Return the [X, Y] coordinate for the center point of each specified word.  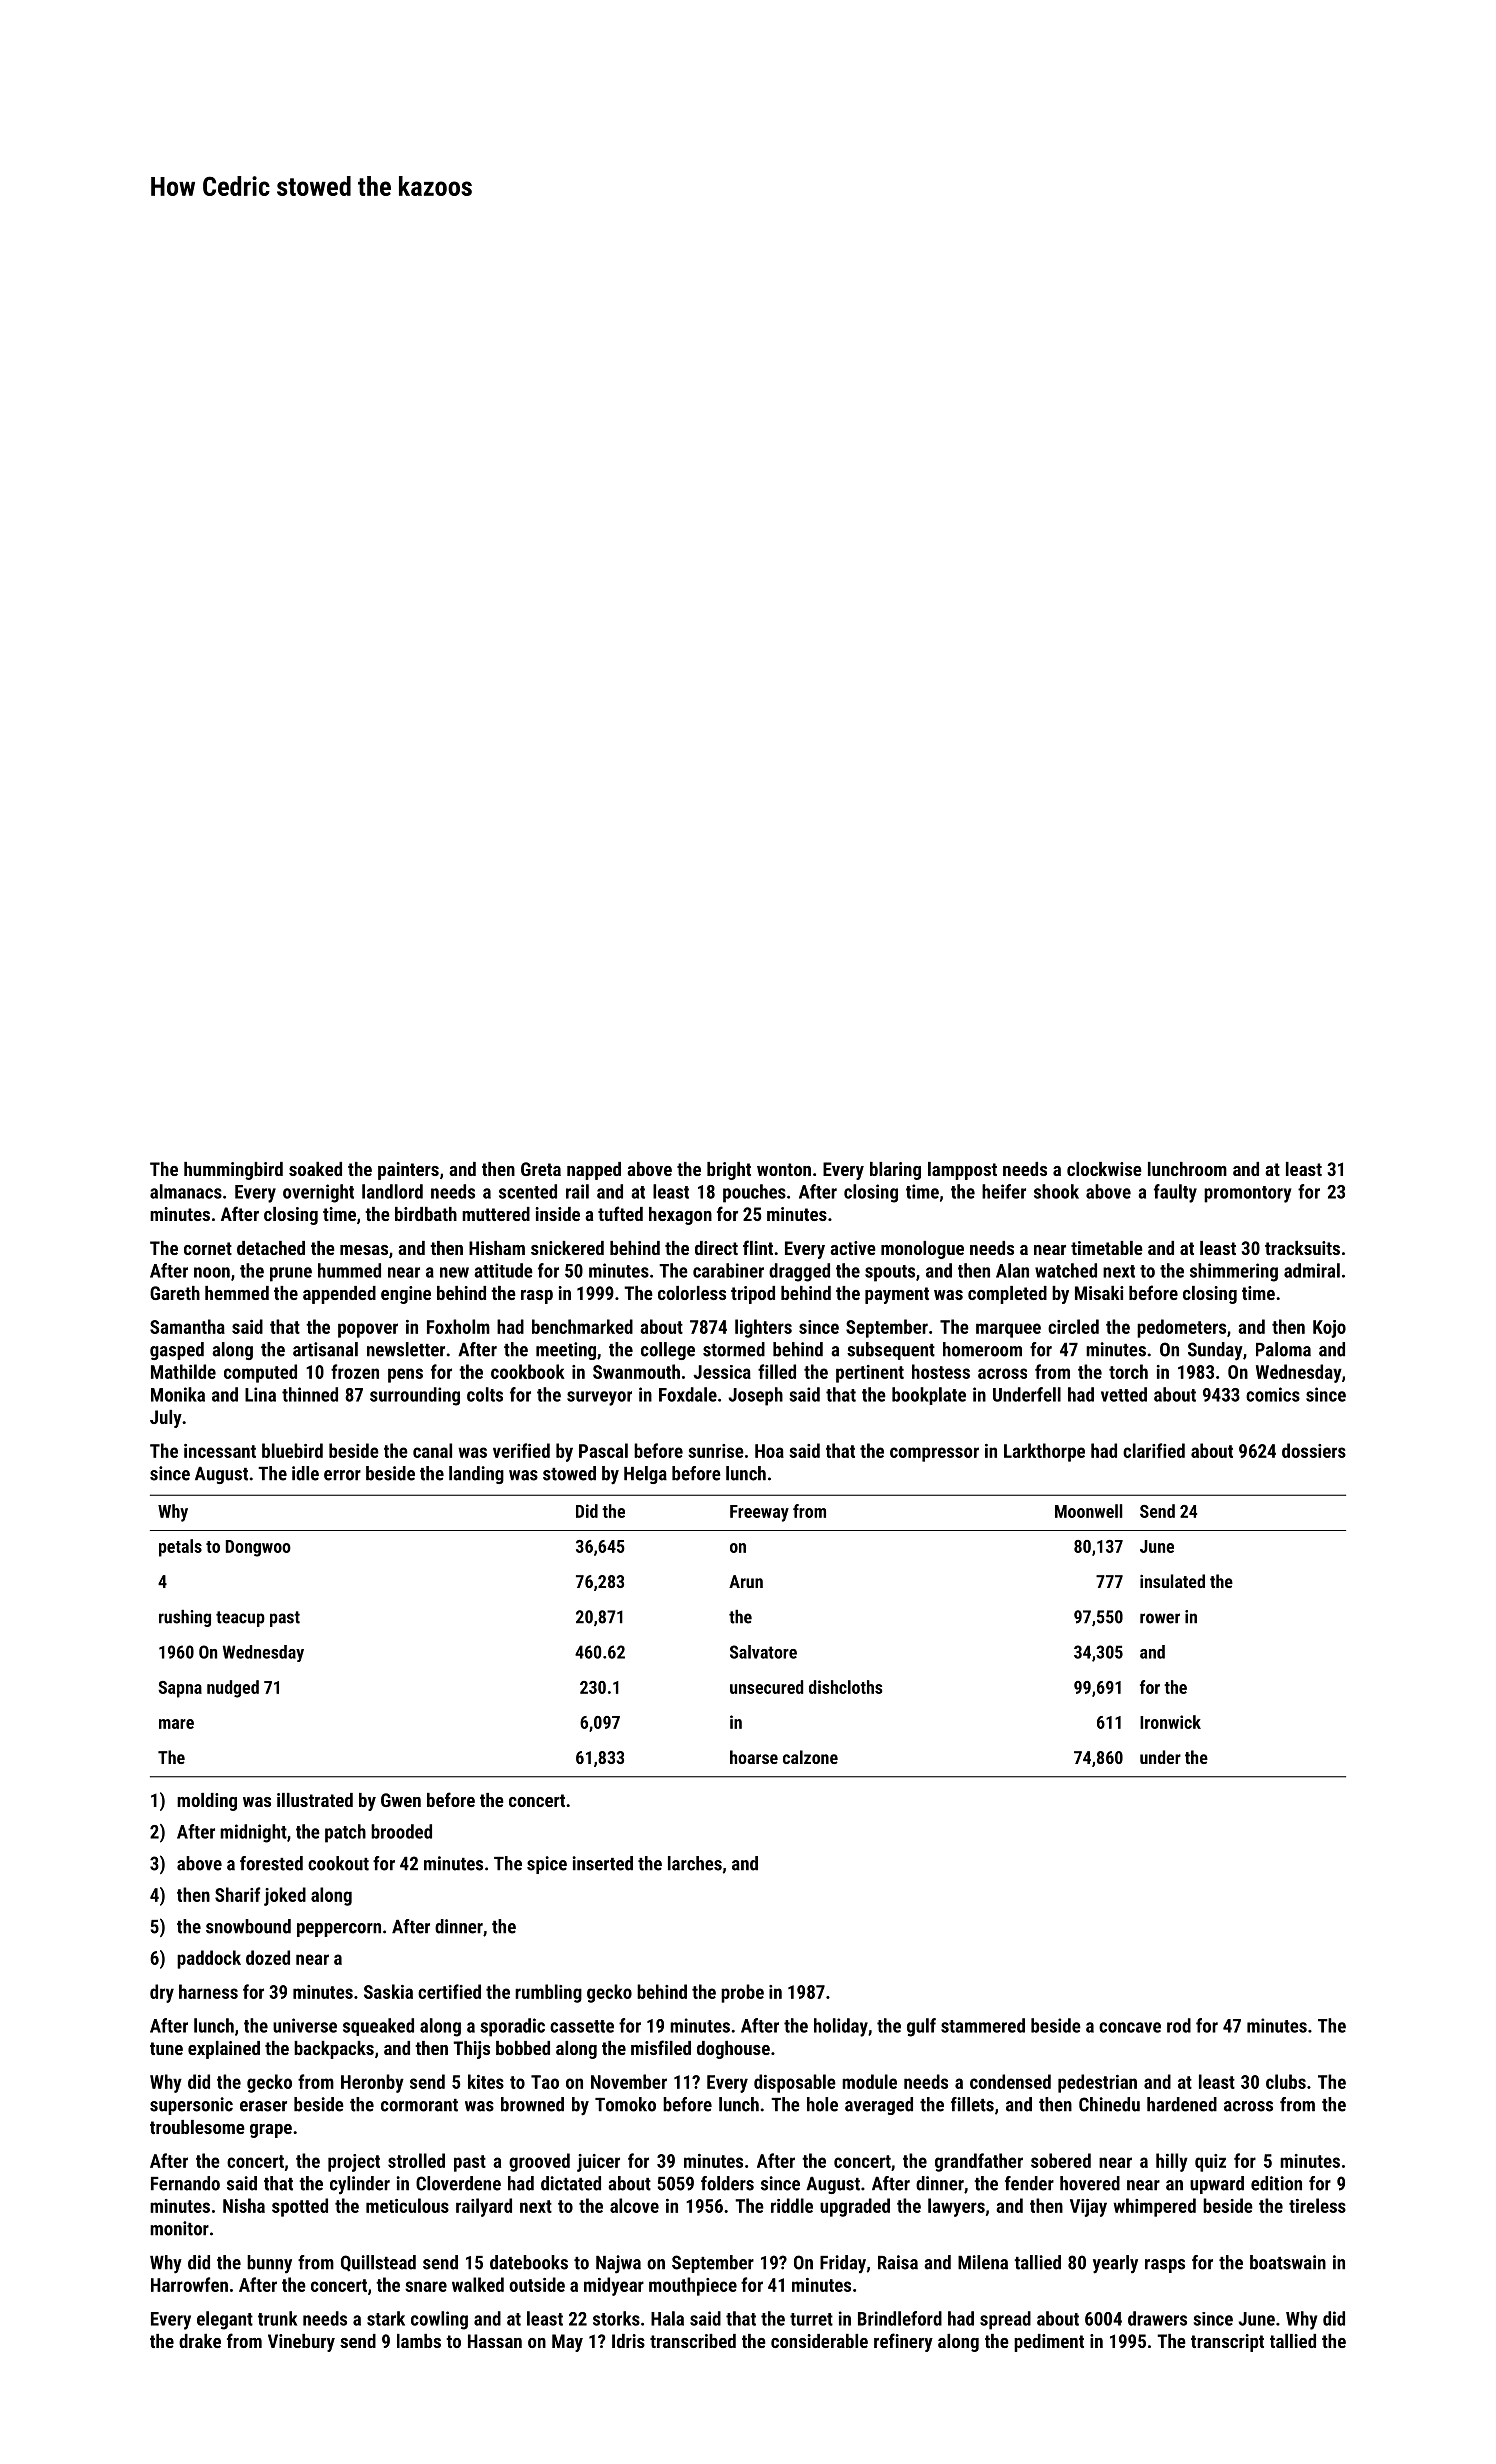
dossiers [1314, 1450]
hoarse [754, 1757]
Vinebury [301, 2343]
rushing [185, 1618]
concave [1130, 2027]
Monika [178, 1394]
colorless [692, 1293]
